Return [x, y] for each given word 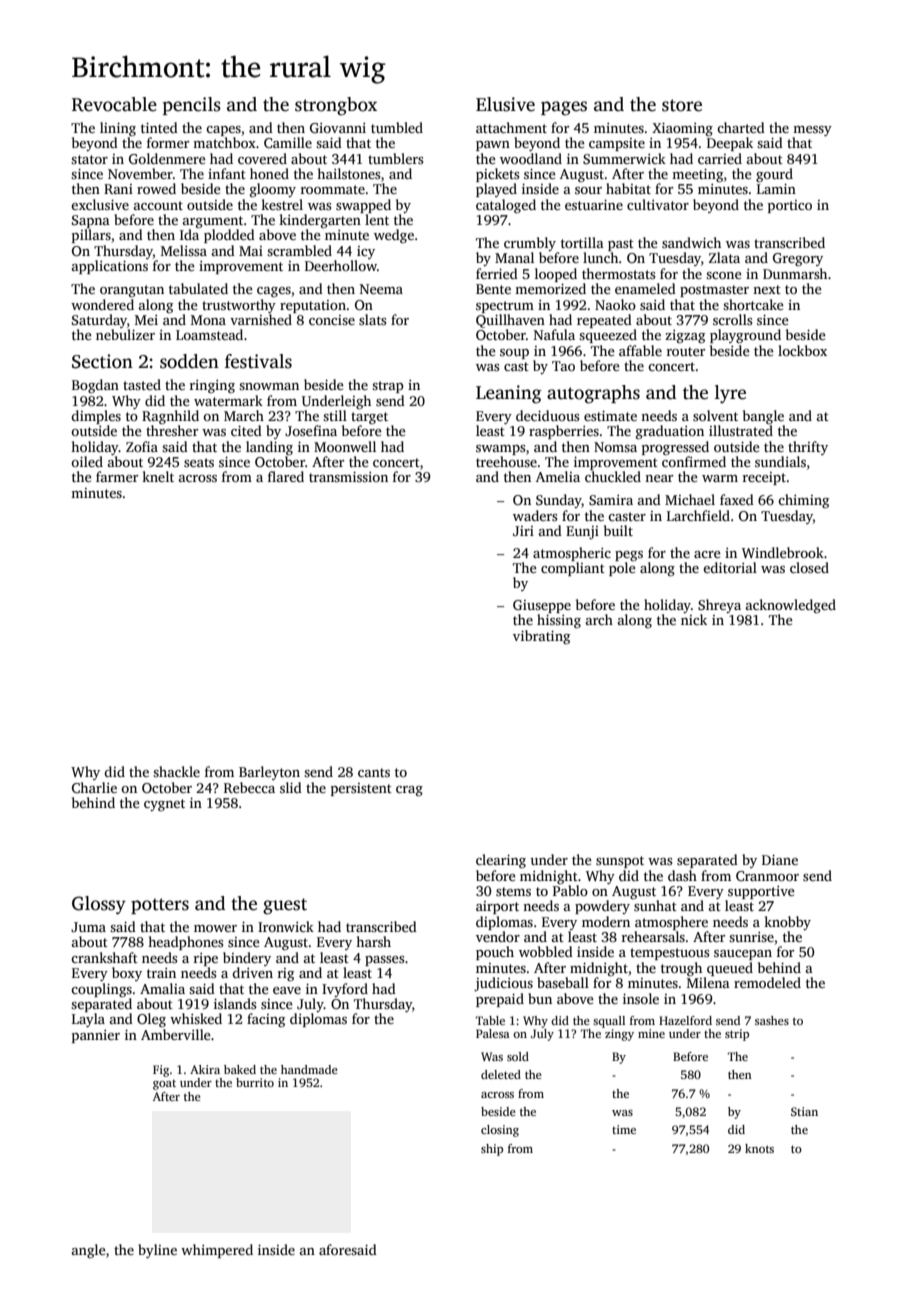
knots [759, 1148]
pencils [192, 106]
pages [564, 108]
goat [164, 1085]
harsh [373, 941]
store [682, 105]
